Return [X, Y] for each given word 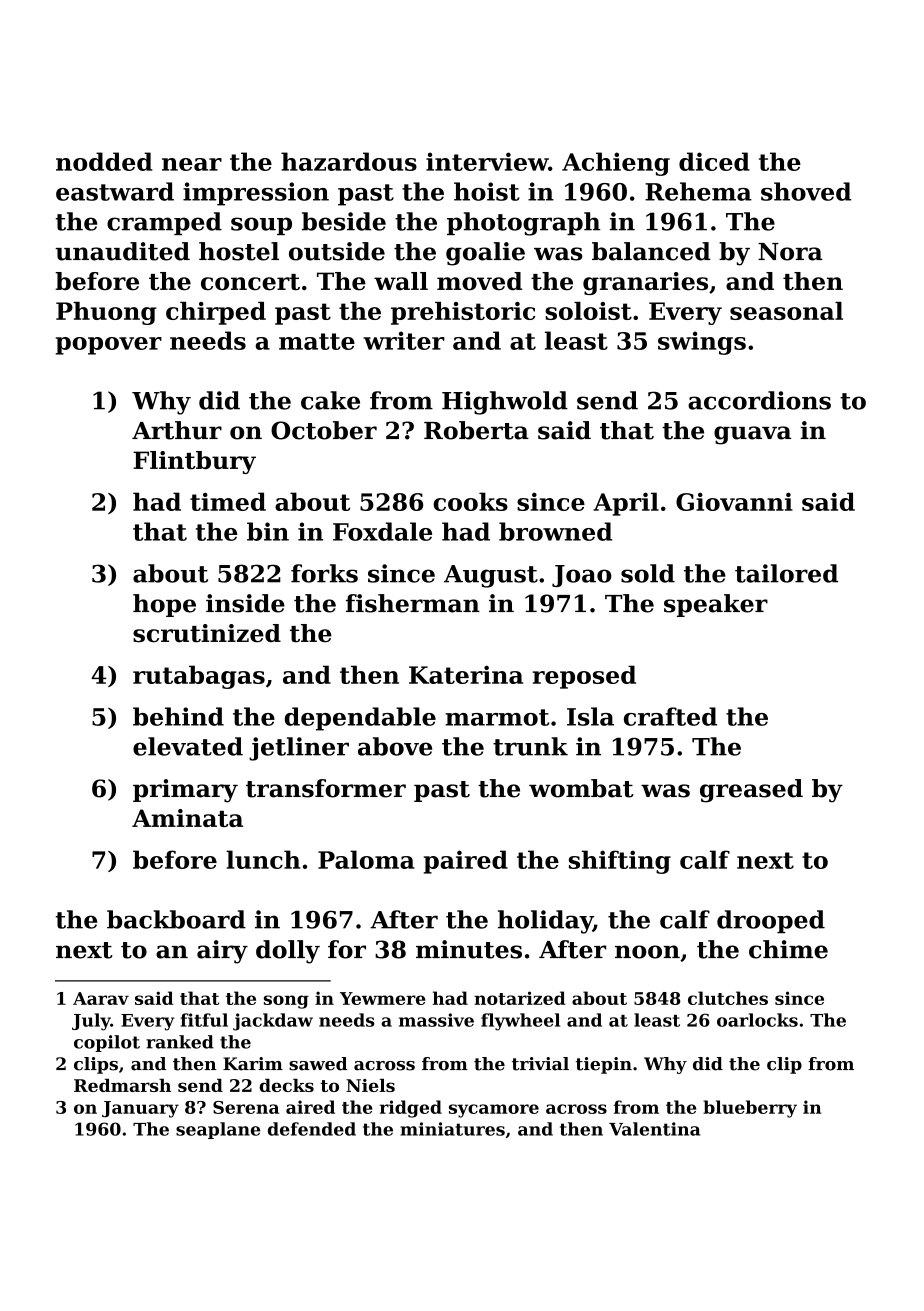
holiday [545, 922]
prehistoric [463, 313]
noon [647, 952]
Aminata [187, 818]
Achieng [616, 164]
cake [330, 400]
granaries [645, 283]
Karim [253, 1064]
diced [714, 161]
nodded [104, 161]
